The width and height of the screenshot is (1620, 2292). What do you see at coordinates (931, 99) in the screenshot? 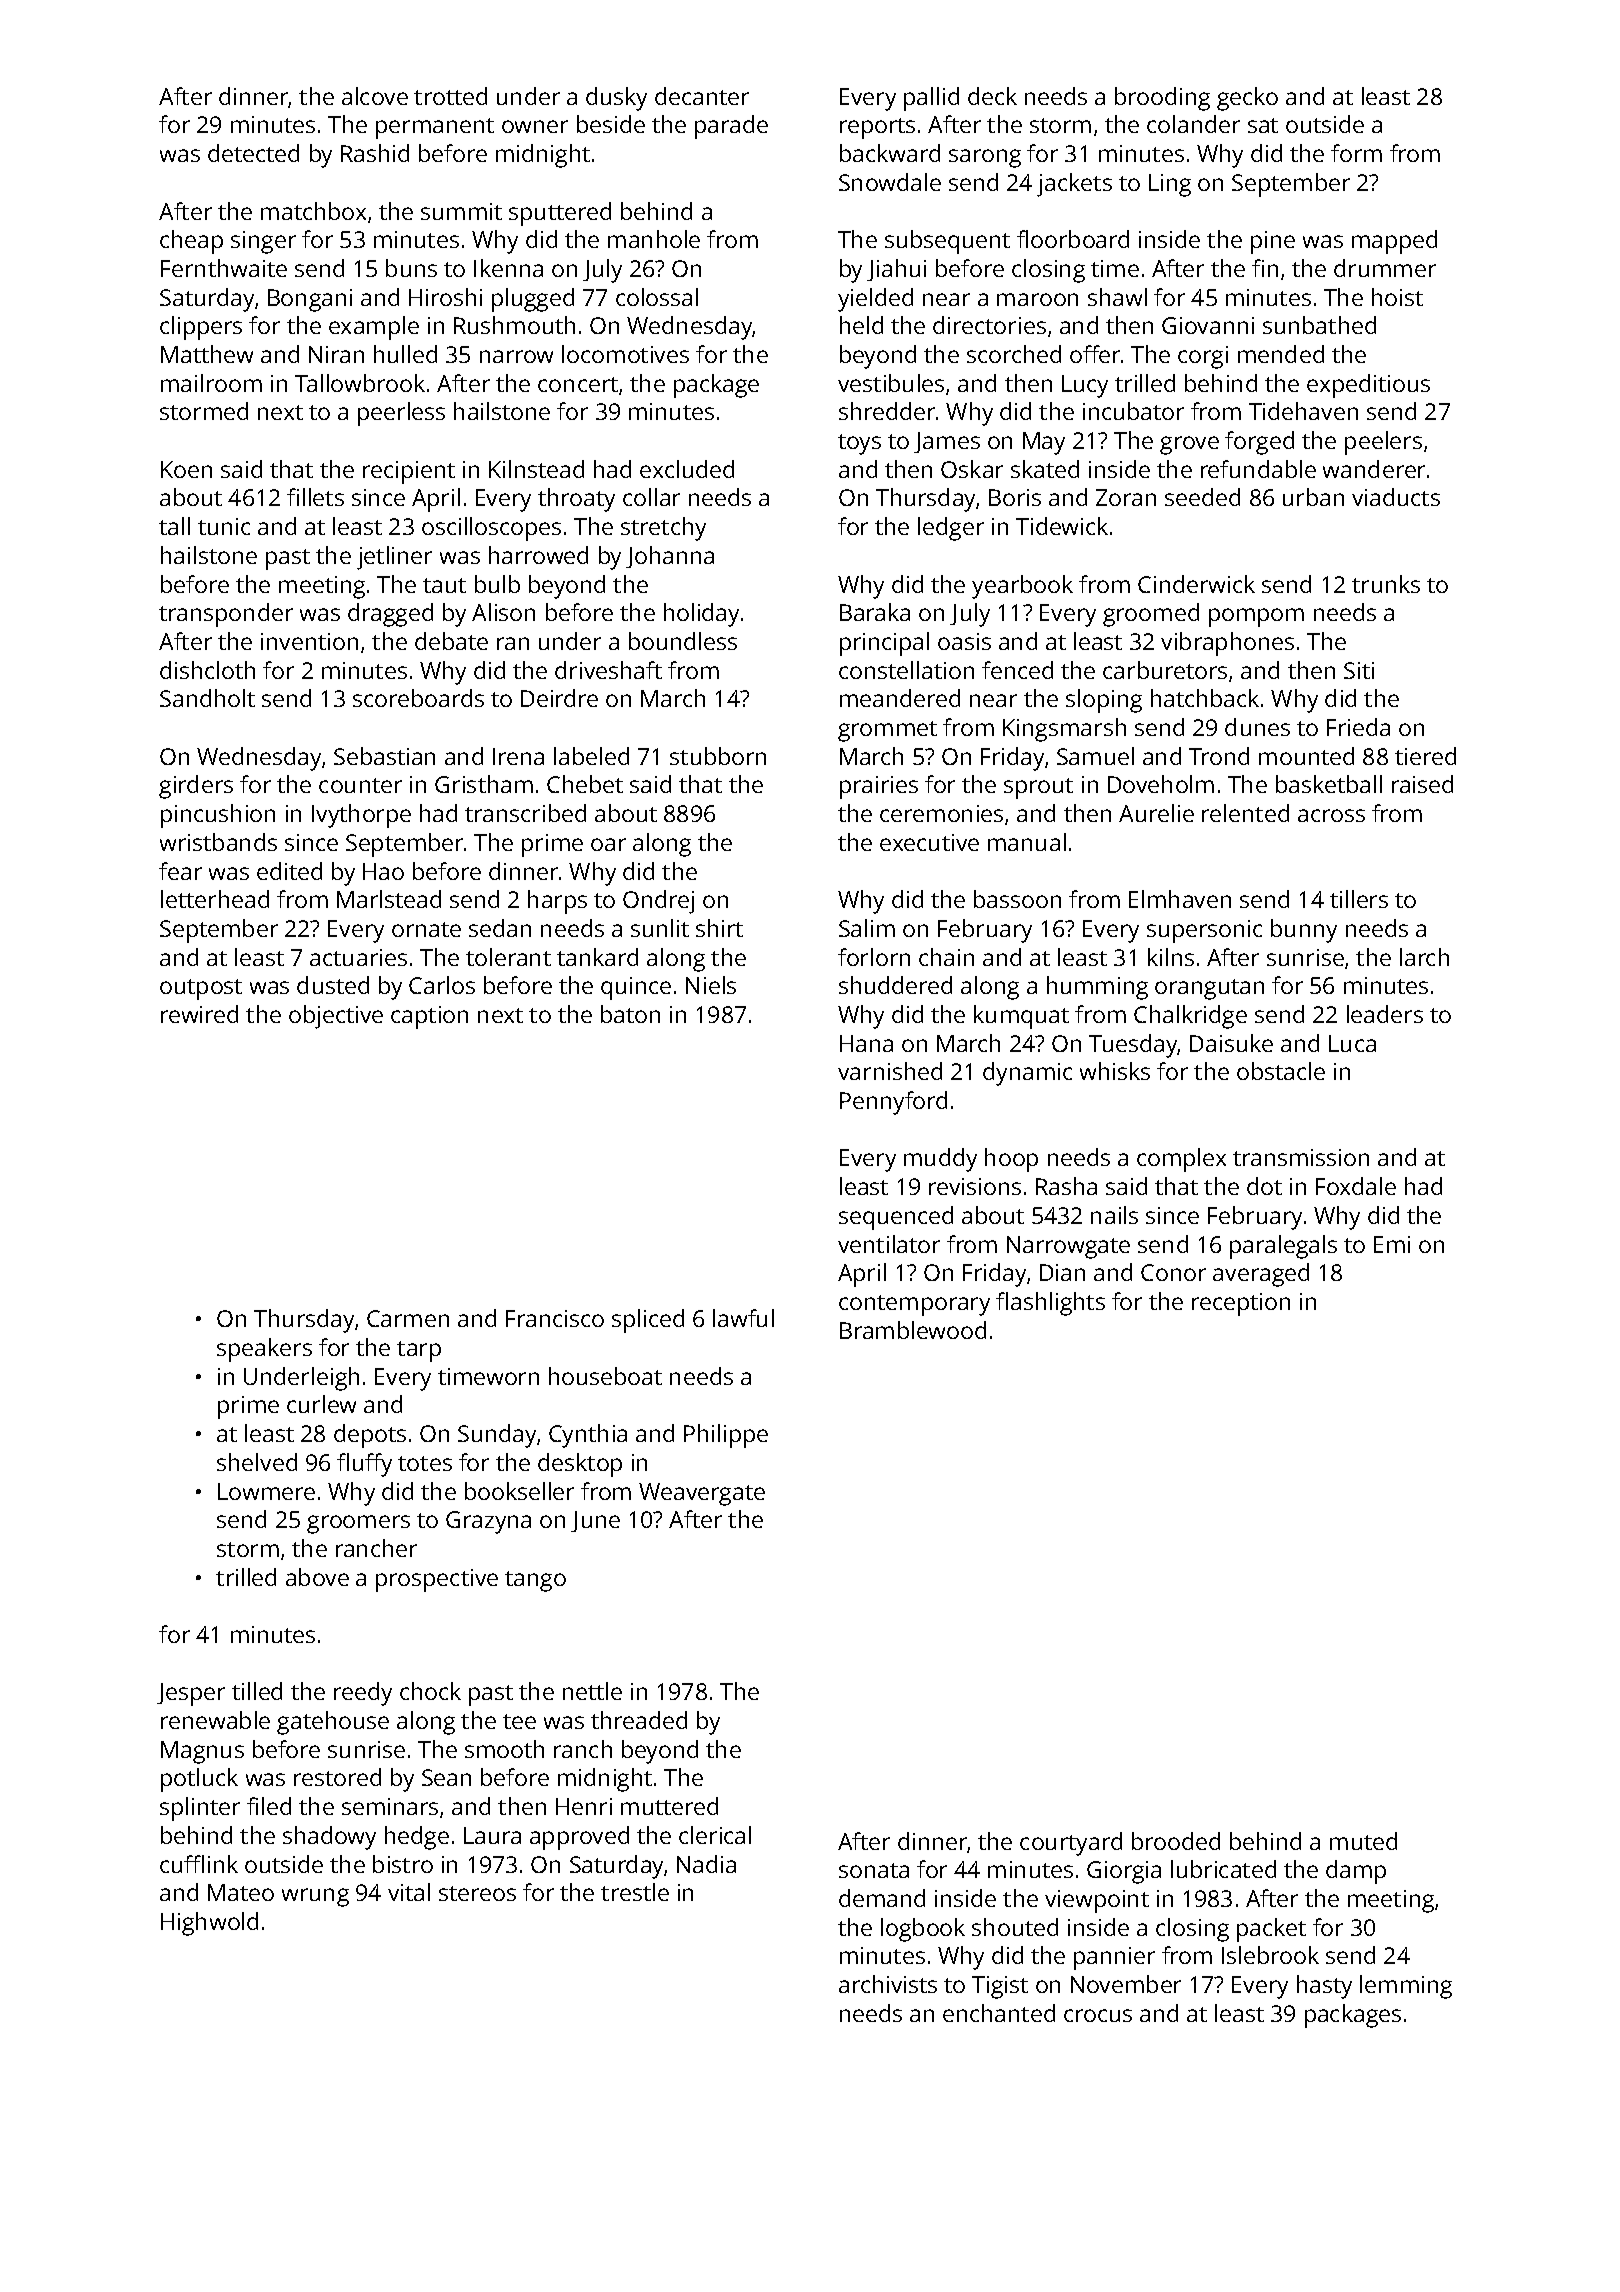
I see `pallid` at bounding box center [931, 99].
